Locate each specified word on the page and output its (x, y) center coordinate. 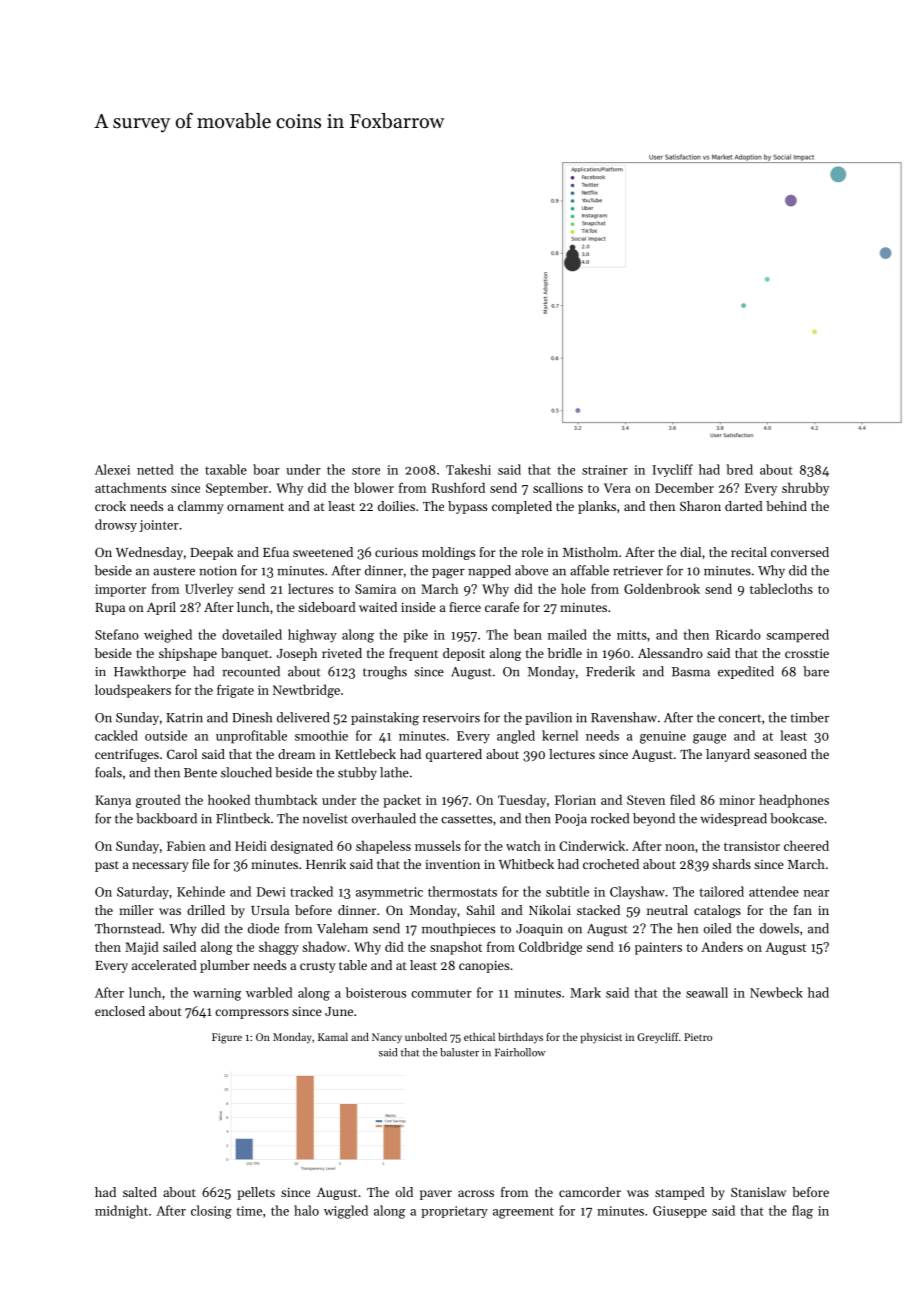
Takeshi (468, 469)
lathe (394, 772)
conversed (800, 552)
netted (155, 469)
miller (136, 910)
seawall (707, 992)
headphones (794, 801)
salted (140, 1192)
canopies (484, 967)
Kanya (113, 801)
